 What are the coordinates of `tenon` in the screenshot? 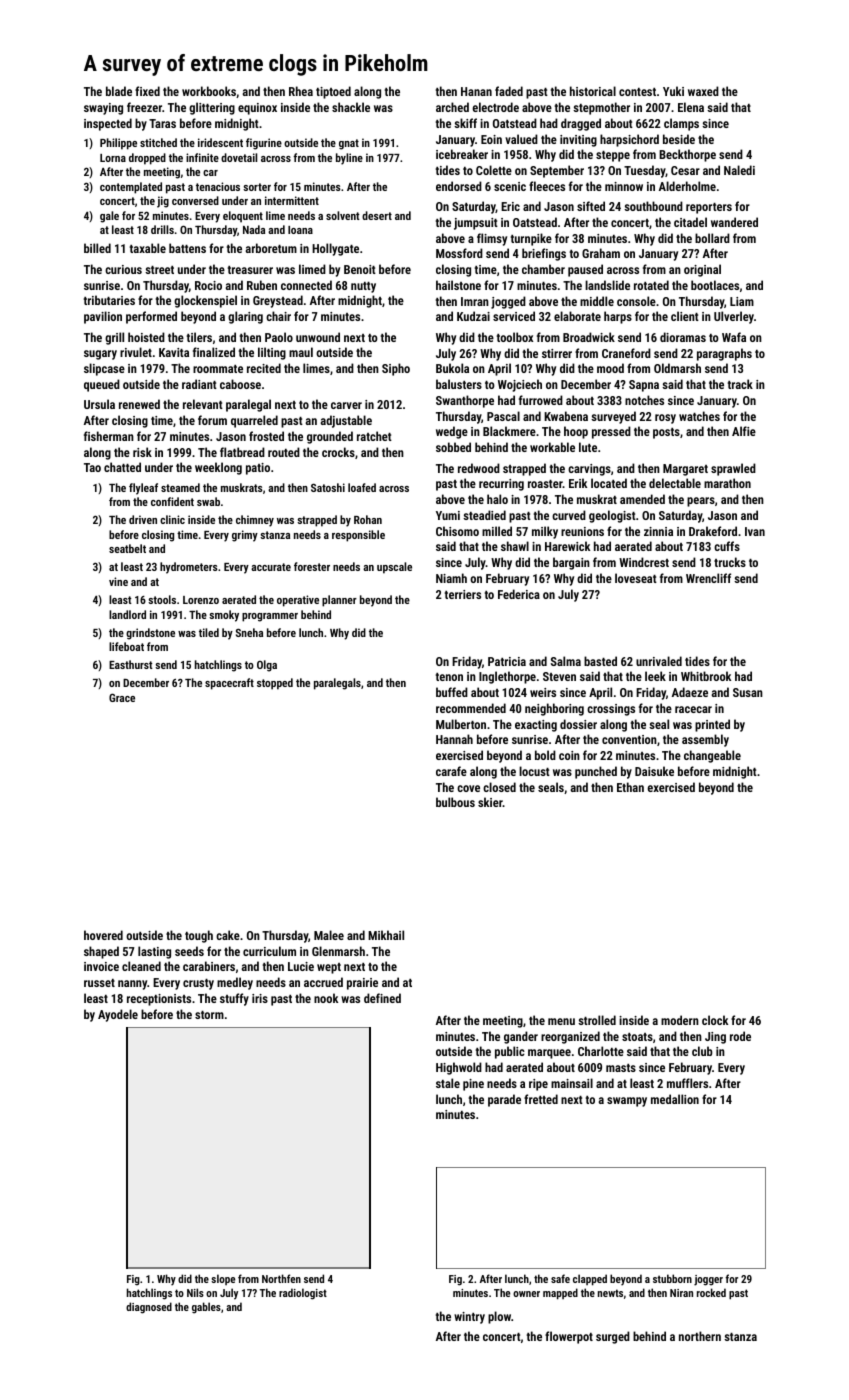 It's located at (449, 677).
